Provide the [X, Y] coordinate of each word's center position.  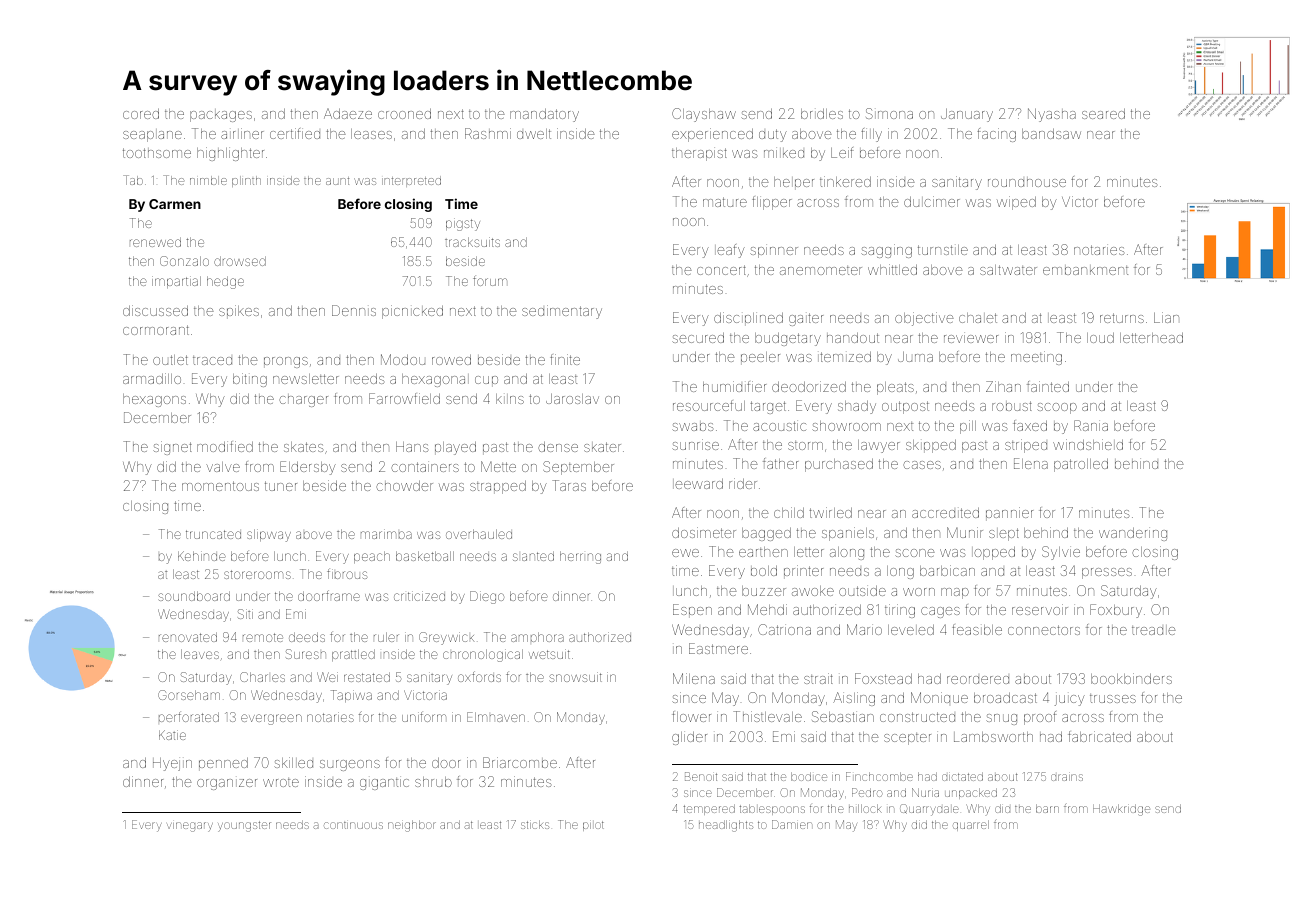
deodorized [809, 386]
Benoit [701, 776]
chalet [978, 318]
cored [141, 113]
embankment [1085, 270]
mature [725, 202]
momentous [220, 486]
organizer [227, 784]
